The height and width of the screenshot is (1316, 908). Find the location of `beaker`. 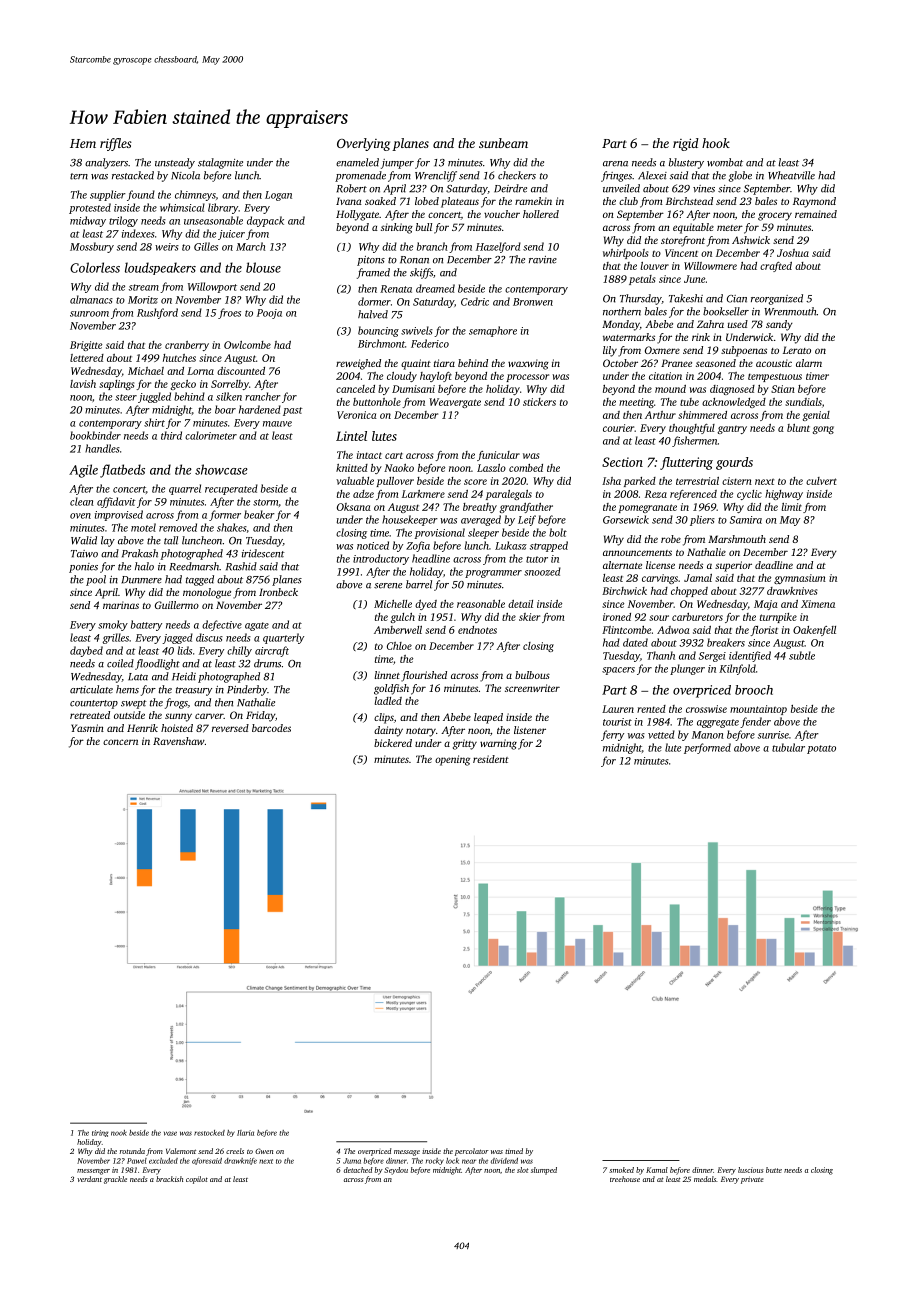

beaker is located at coordinates (259, 514).
